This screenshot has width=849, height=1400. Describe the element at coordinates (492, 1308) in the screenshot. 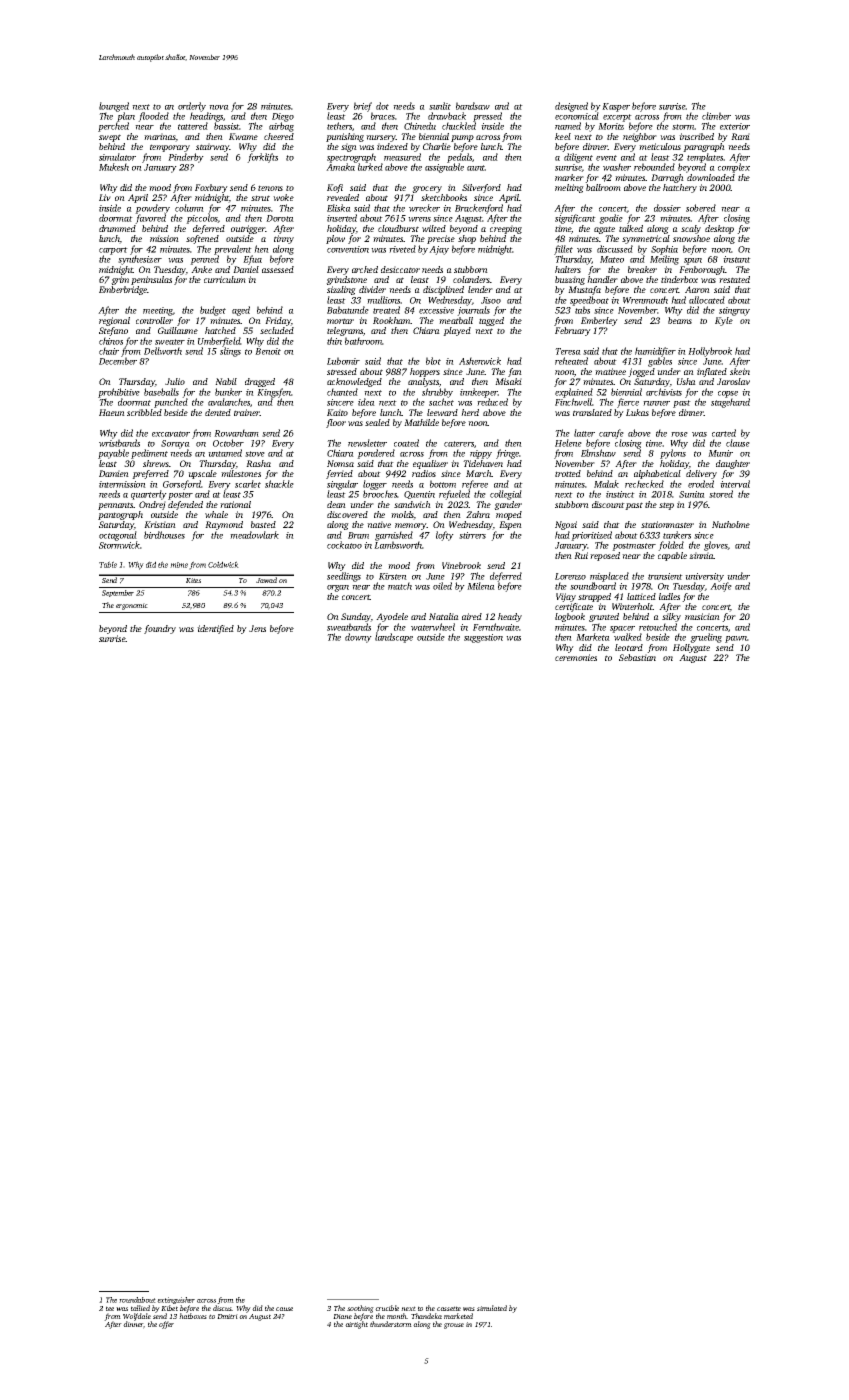

I see `simulated` at that location.
